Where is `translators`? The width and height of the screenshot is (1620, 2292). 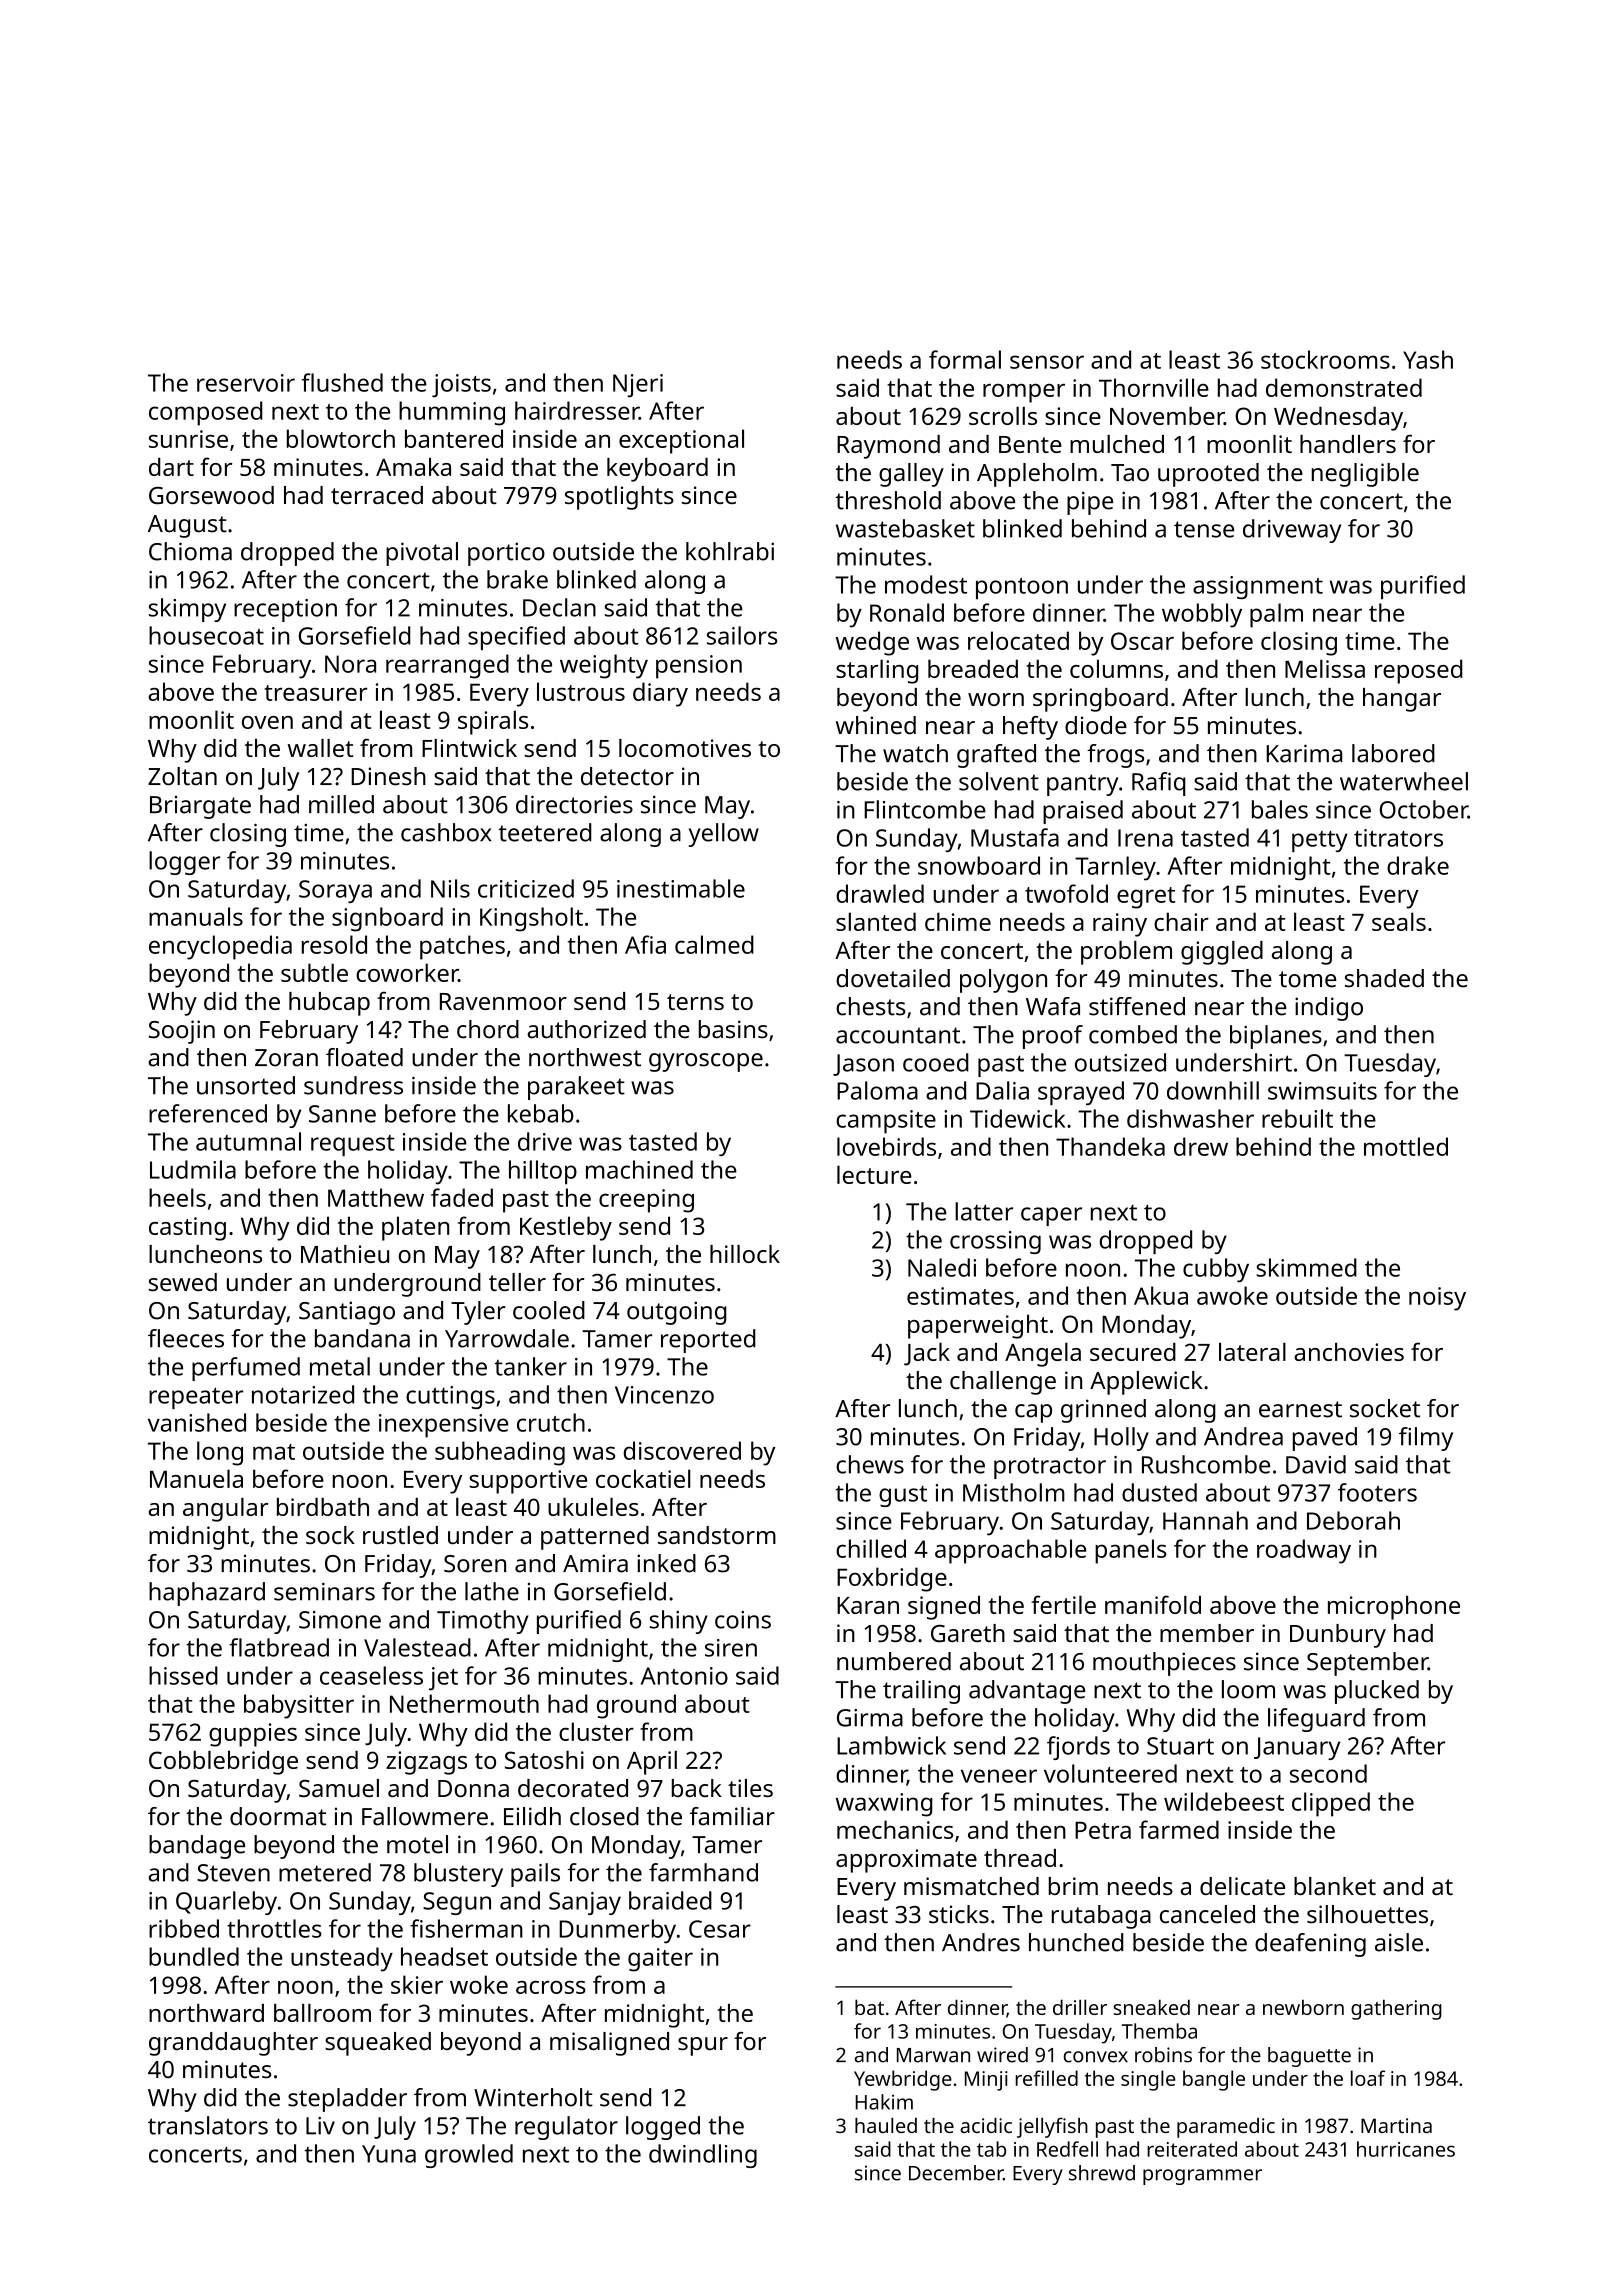
translators is located at coordinates (208, 2125).
